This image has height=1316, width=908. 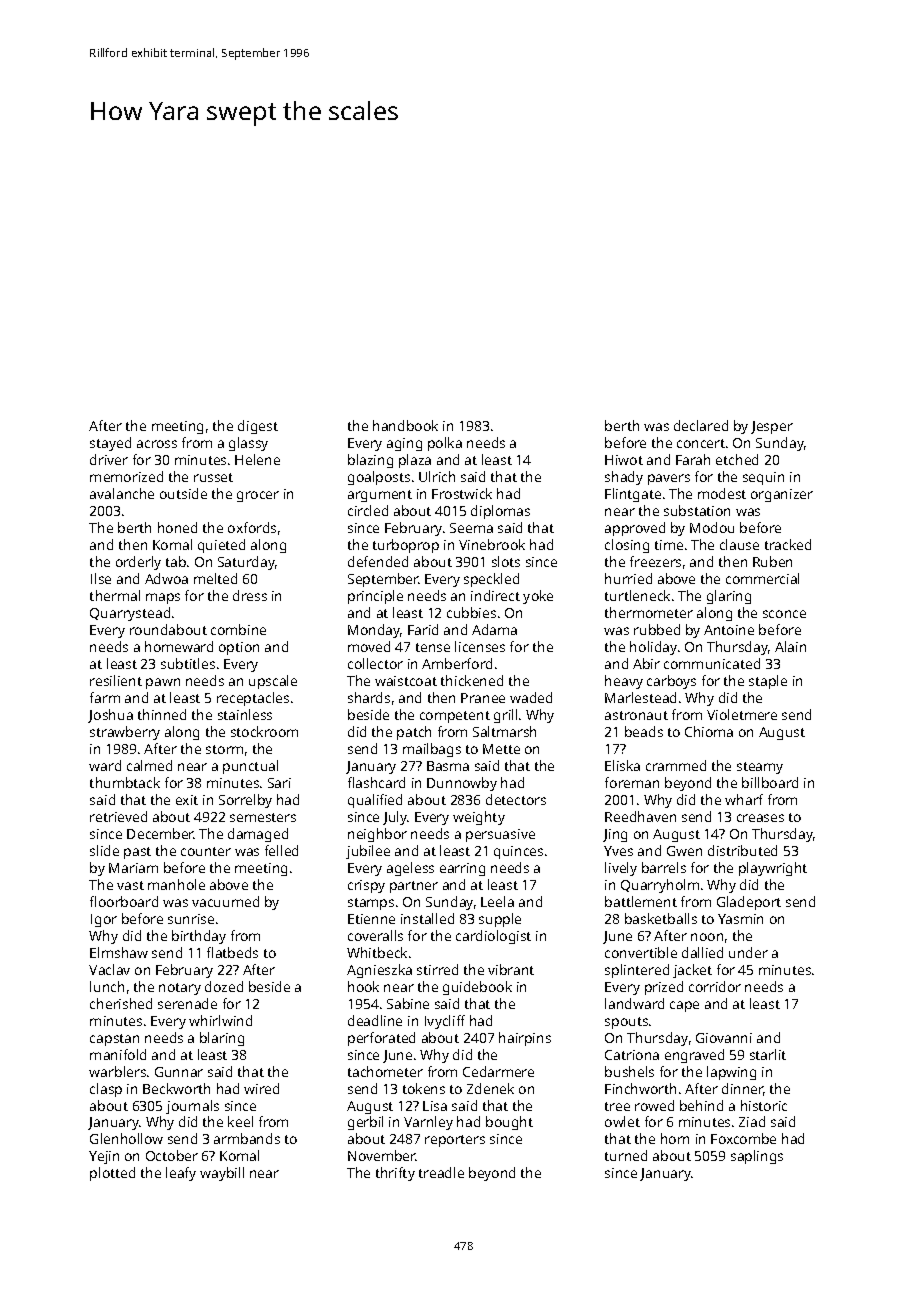 I want to click on thrifty, so click(x=395, y=1174).
